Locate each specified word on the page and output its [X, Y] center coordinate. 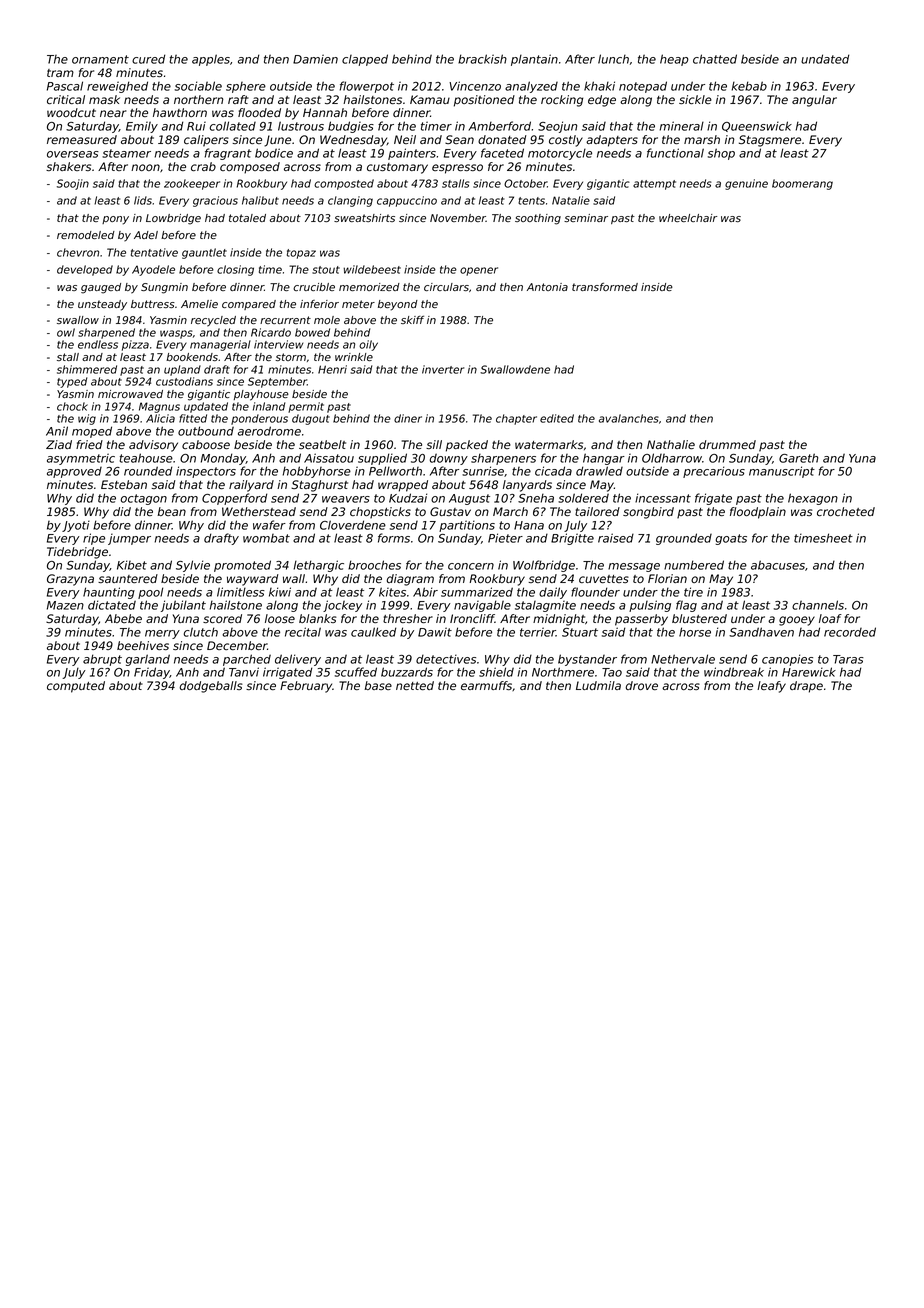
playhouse [261, 395]
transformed [605, 287]
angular [814, 101]
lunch [613, 59]
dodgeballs [211, 687]
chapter [516, 419]
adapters [612, 141]
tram [60, 73]
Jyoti [76, 526]
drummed [727, 444]
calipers [206, 141]
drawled [599, 471]
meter [358, 304]
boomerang [802, 184]
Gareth [798, 458]
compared [249, 305]
